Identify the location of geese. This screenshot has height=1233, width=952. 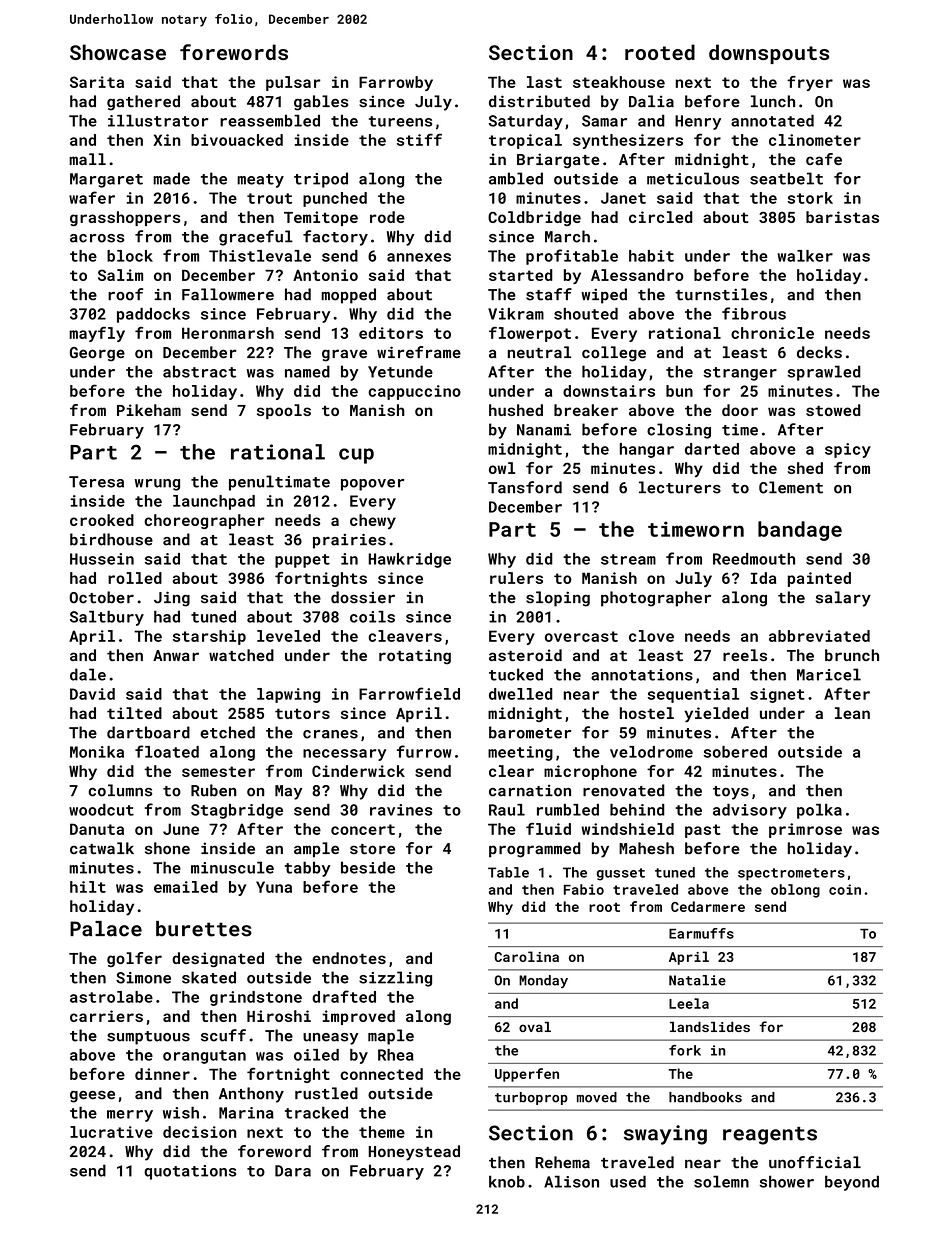
(92, 1097).
